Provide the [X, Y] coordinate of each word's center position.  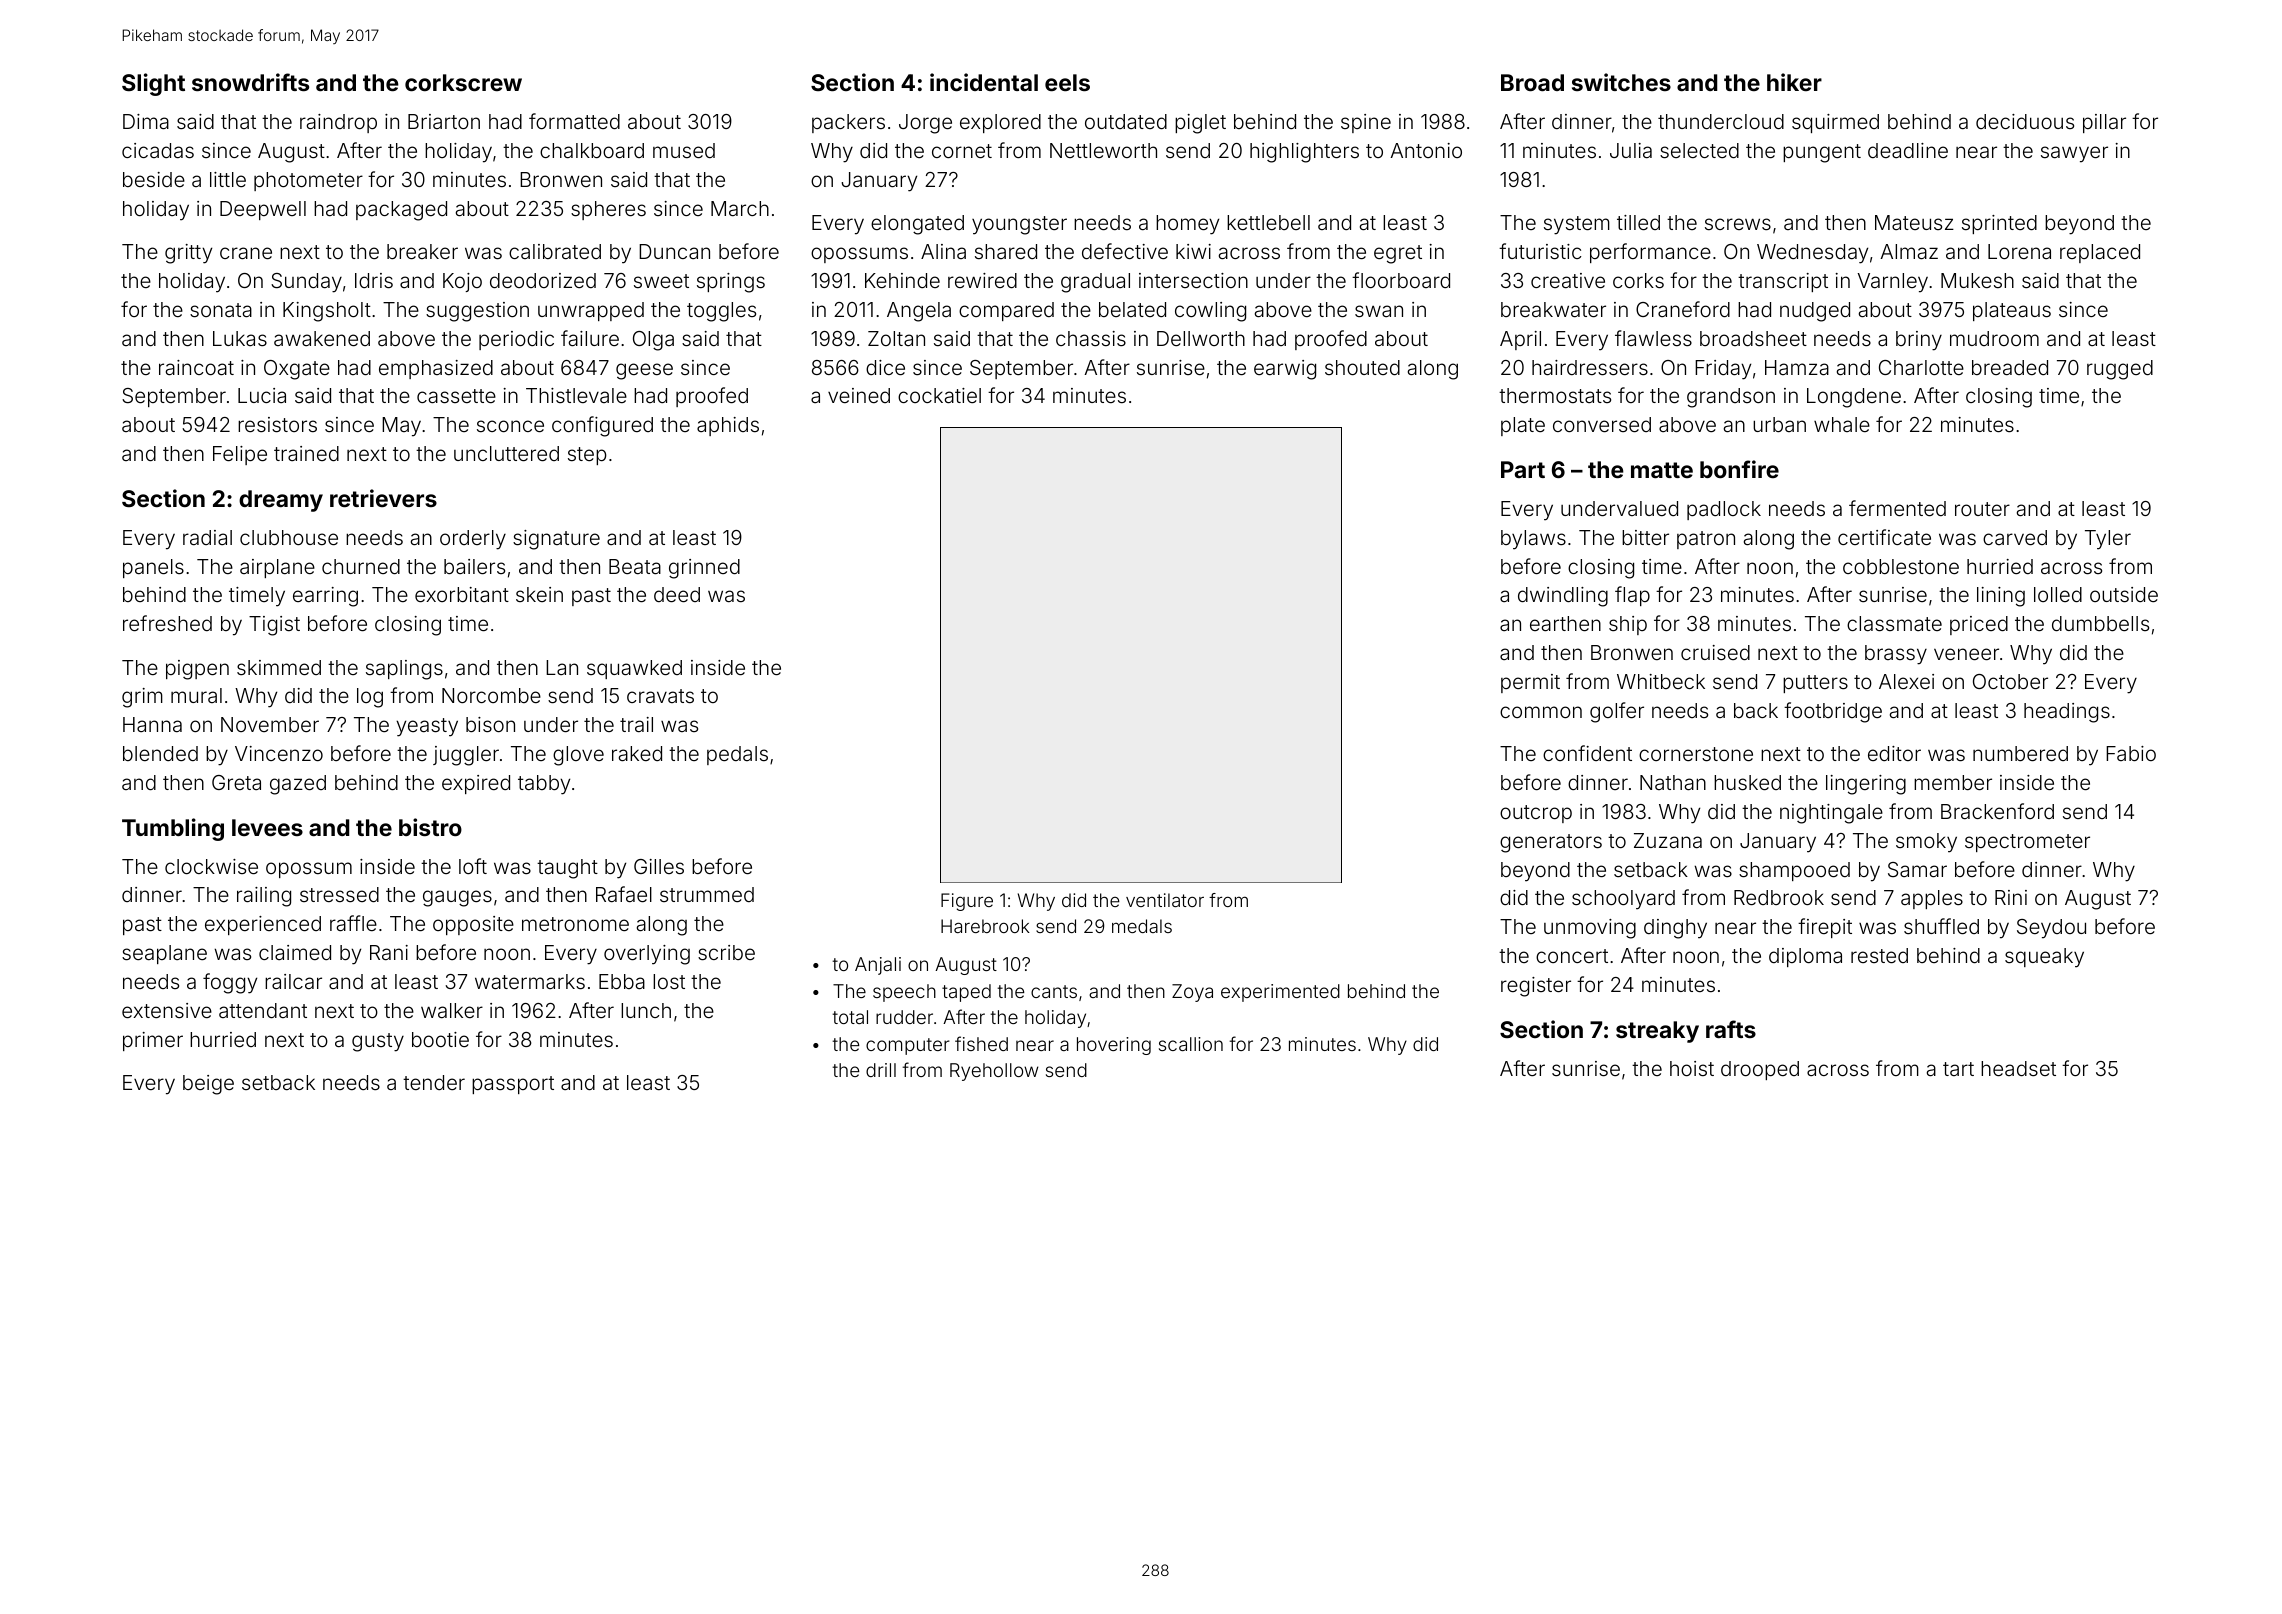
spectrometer [2027, 843]
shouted [1362, 367]
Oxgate [297, 370]
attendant [263, 1010]
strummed [707, 894]
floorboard [1401, 280]
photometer [308, 181]
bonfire [1739, 469]
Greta [236, 782]
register [1536, 987]
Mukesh [1977, 280]
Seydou [2051, 929]
